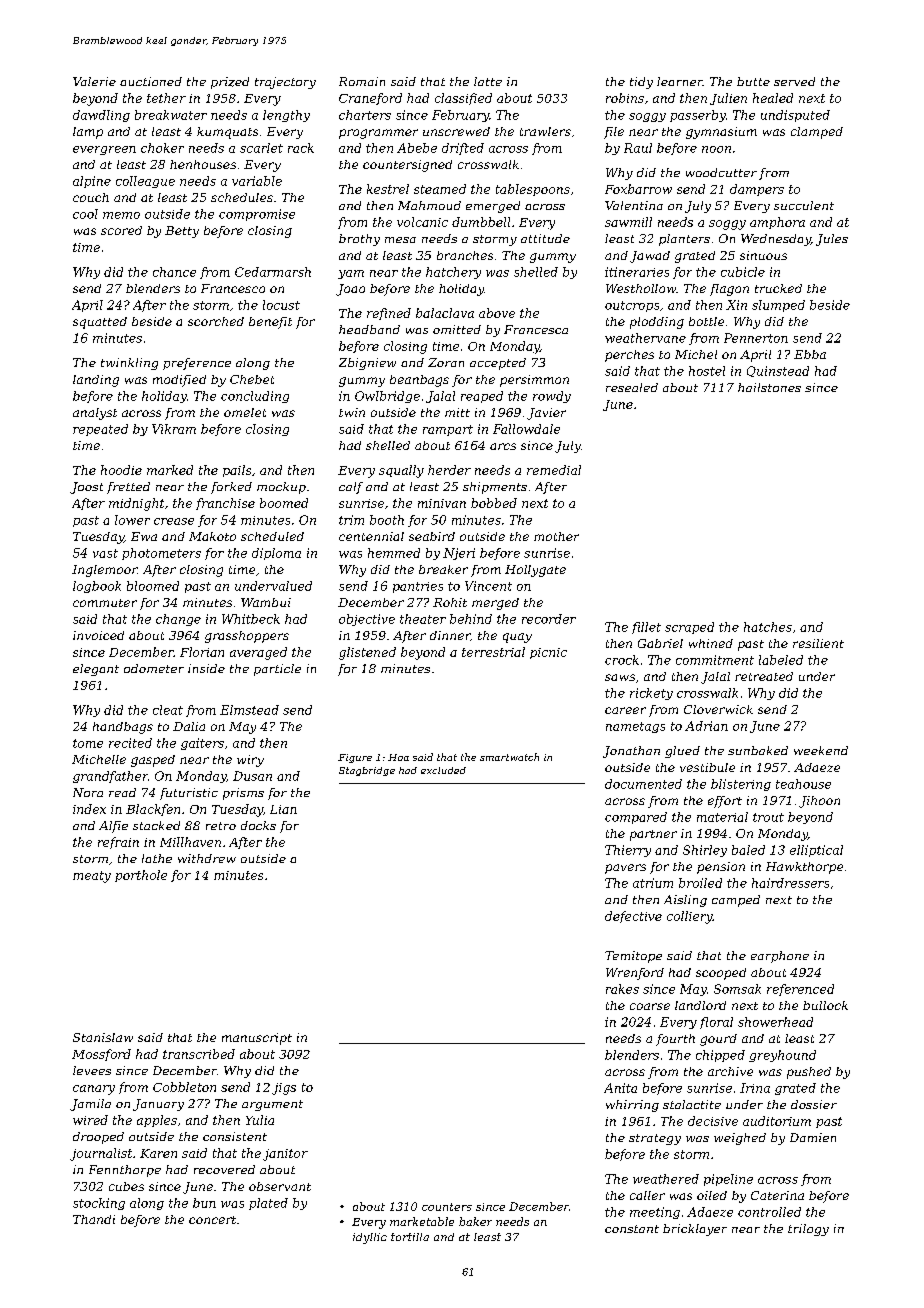 This screenshot has height=1308, width=924. Describe the element at coordinates (362, 81) in the screenshot. I see `Romain` at that location.
